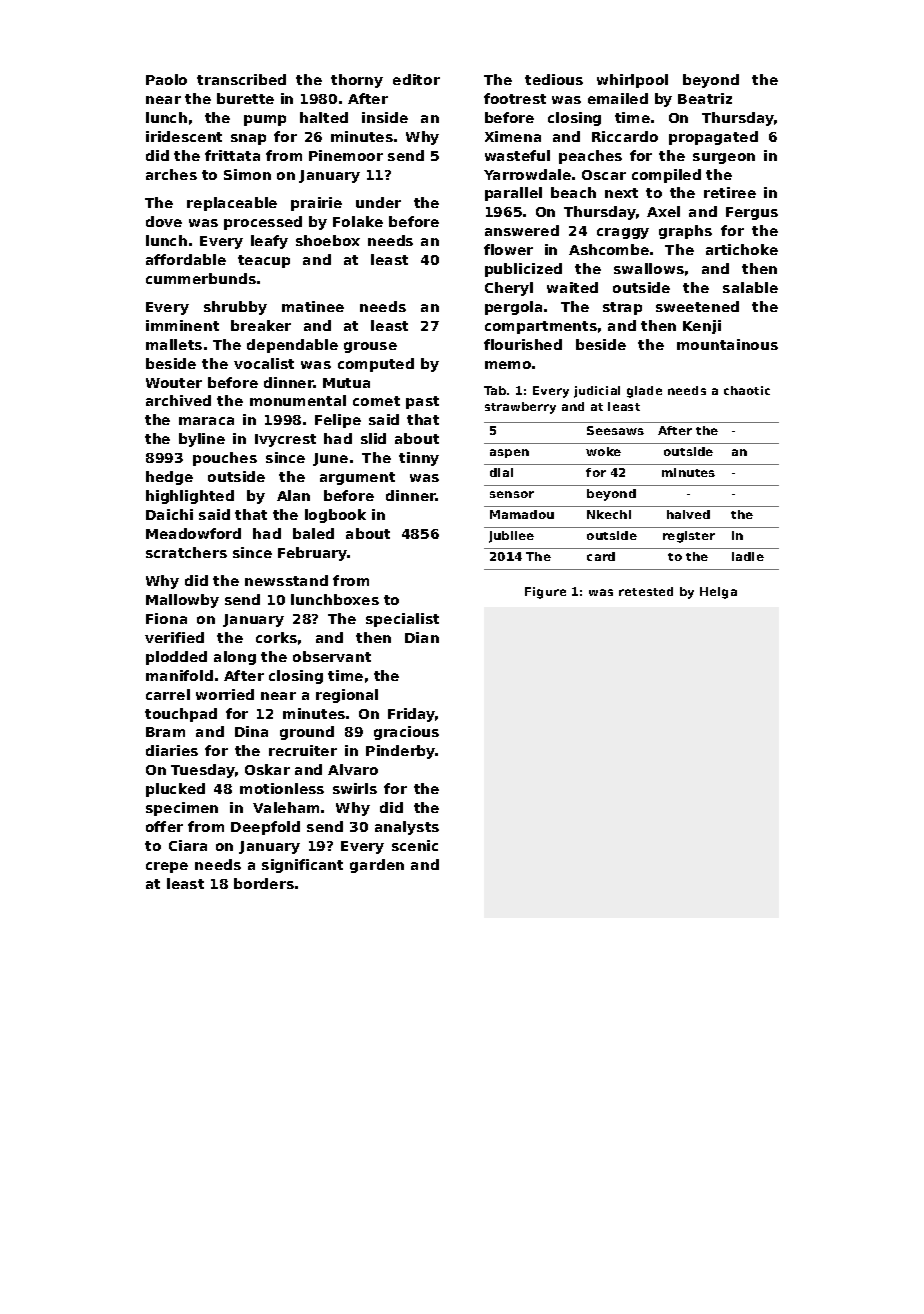  Describe the element at coordinates (416, 79) in the screenshot. I see `editor` at that location.
